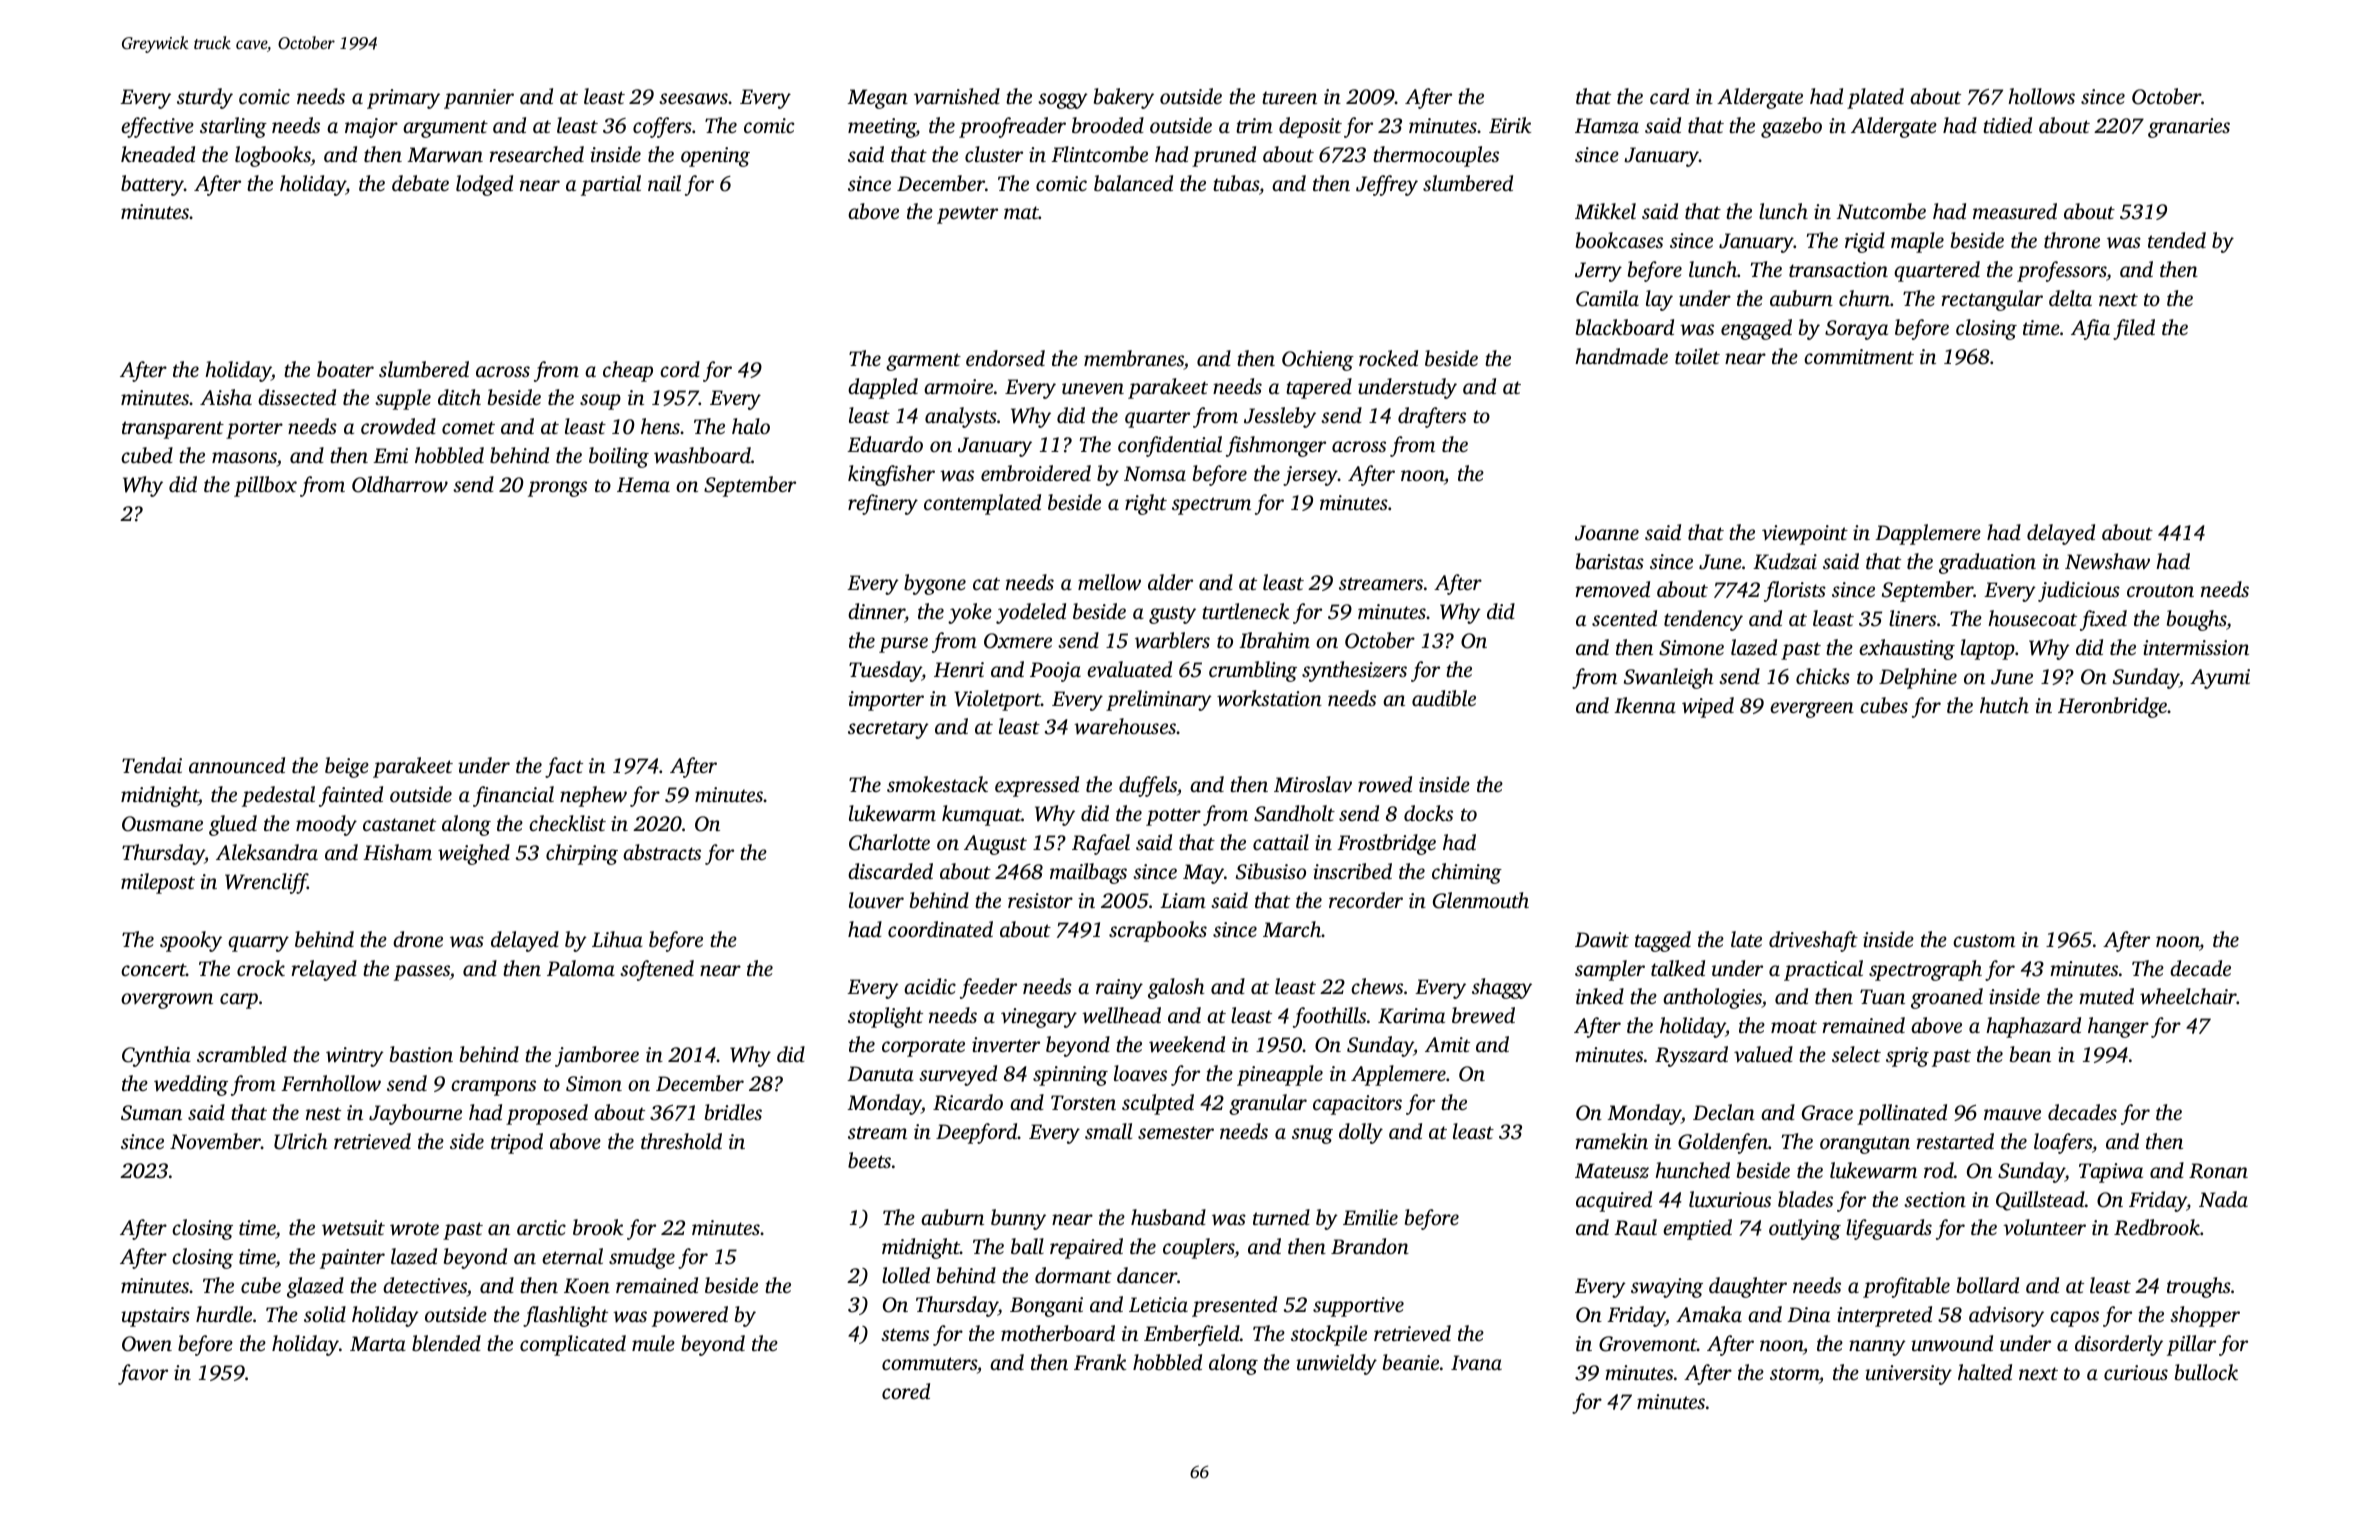 The height and width of the page is (1540, 2380). Describe the element at coordinates (1624, 618) in the page. I see `scented` at that location.
